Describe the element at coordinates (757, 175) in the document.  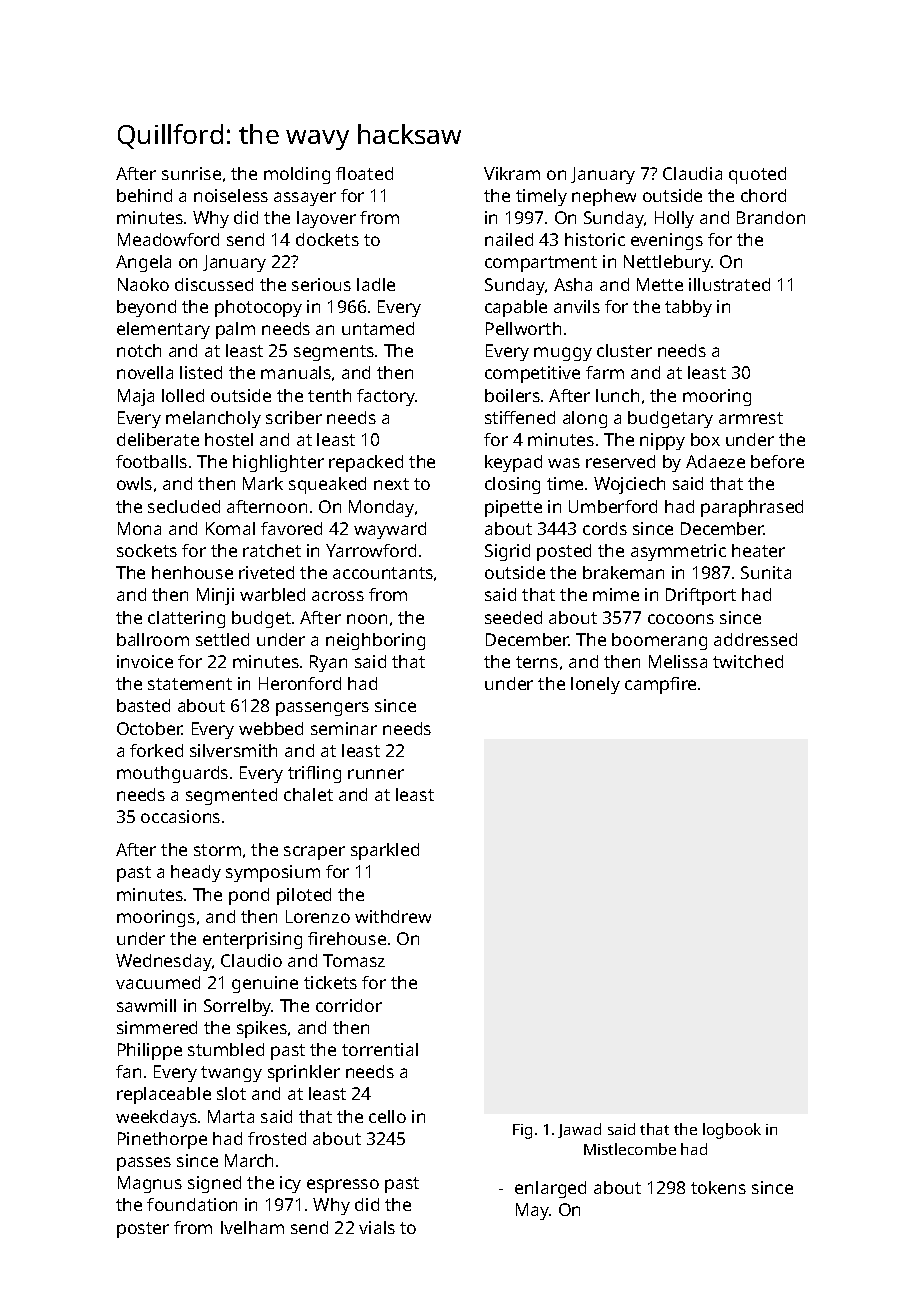
I see `quoted` at that location.
